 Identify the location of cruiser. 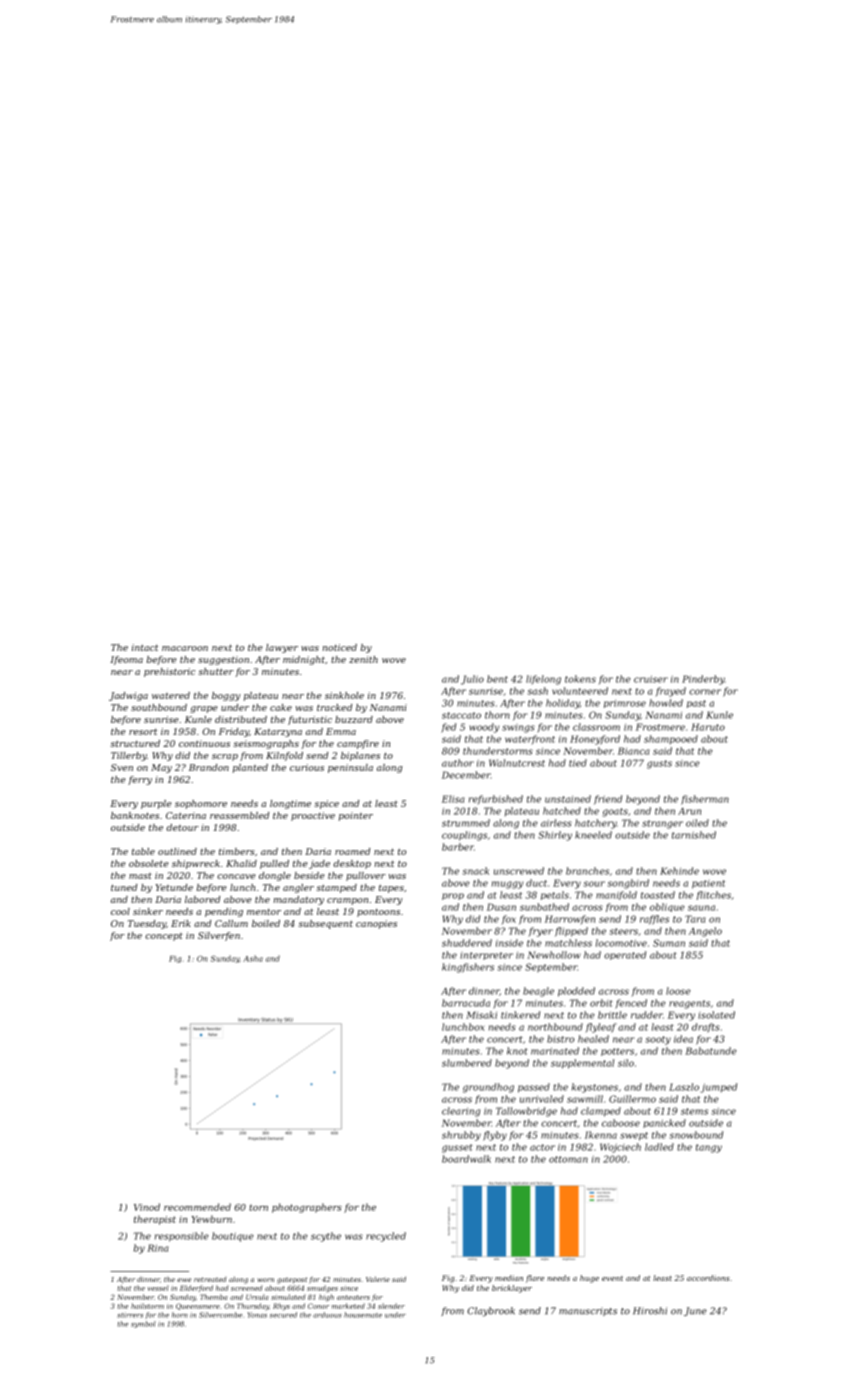
(651, 679).
